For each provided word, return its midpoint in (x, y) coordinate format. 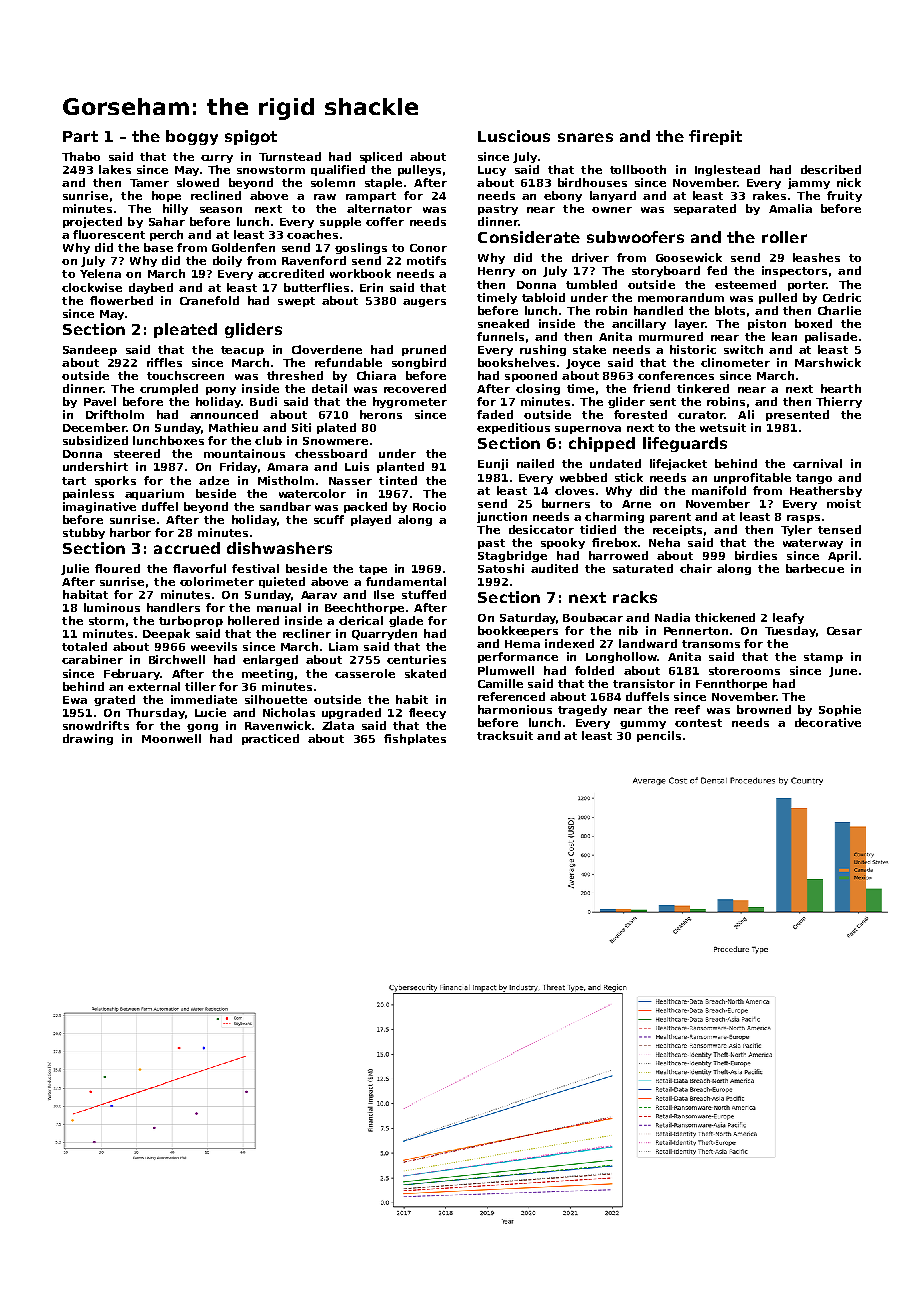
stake (589, 349)
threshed (295, 375)
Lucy (492, 171)
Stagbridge (512, 556)
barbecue (815, 568)
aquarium (154, 494)
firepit (715, 137)
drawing (88, 739)
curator (701, 415)
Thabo (81, 156)
